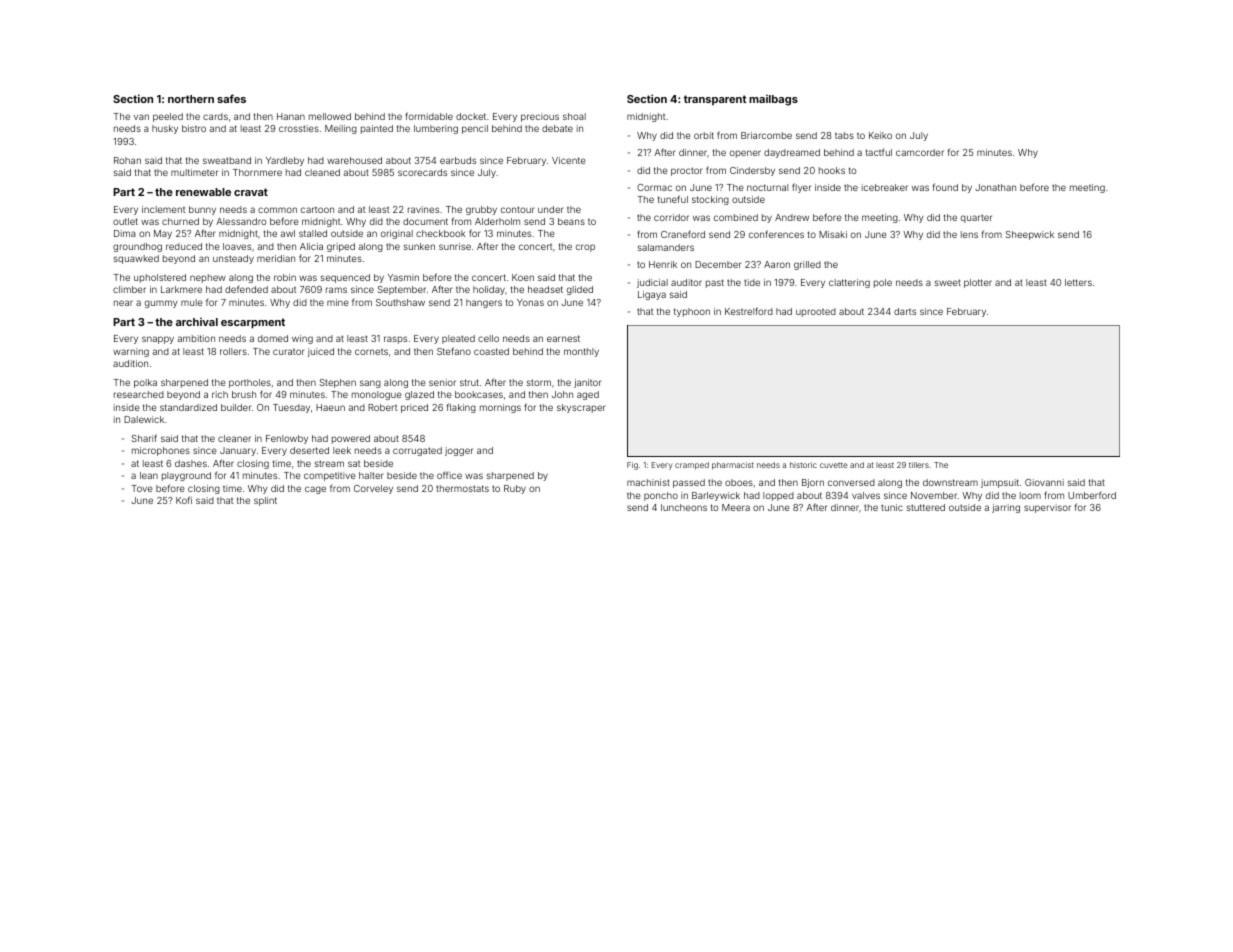 This image has width=1233, height=952. I want to click on Rohan, so click(127, 160).
